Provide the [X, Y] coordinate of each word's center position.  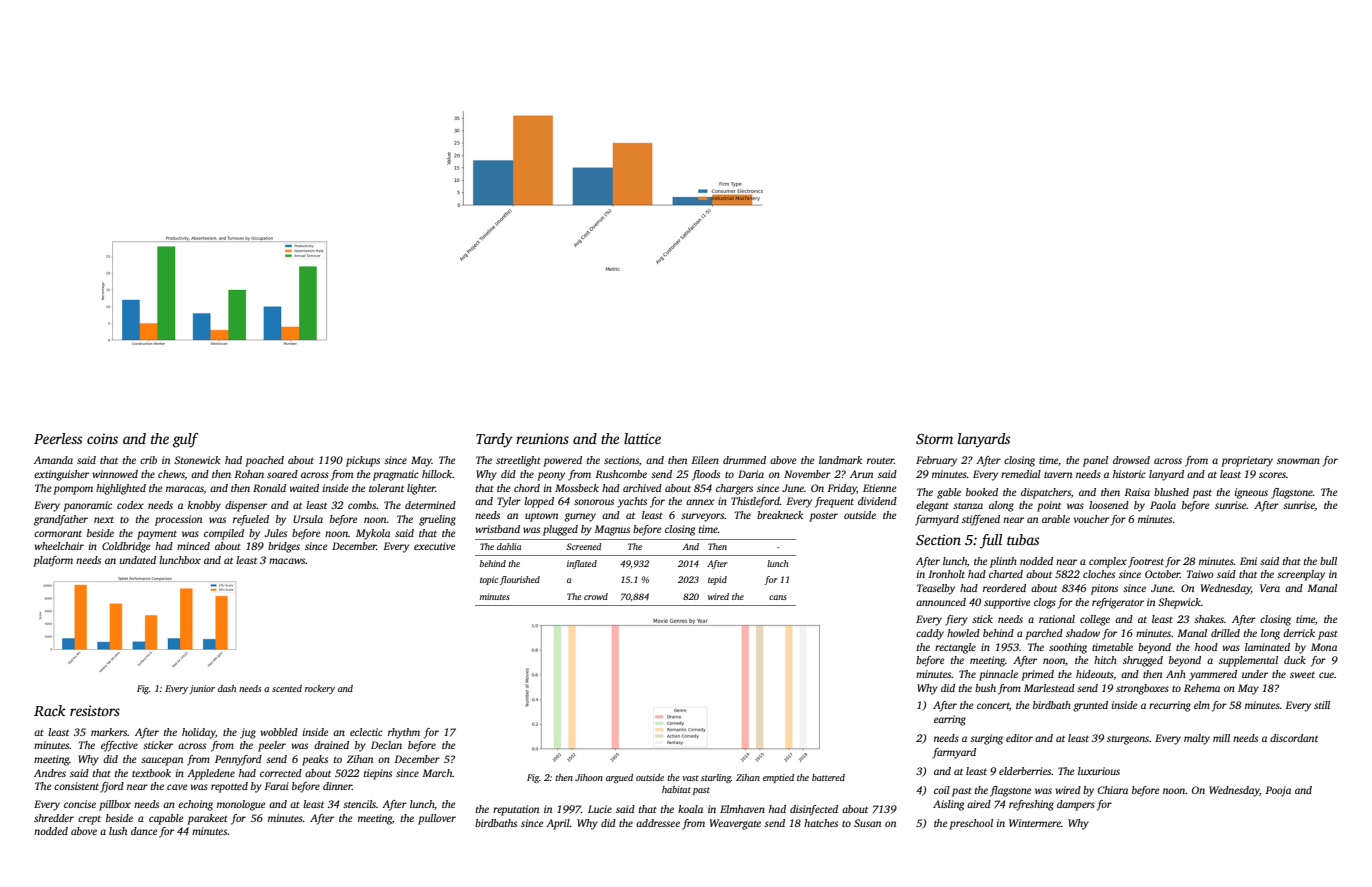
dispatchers [1046, 493]
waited [304, 488]
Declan [386, 745]
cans [778, 597]
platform [53, 561]
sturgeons [1128, 740]
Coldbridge [126, 547]
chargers [734, 489]
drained [331, 745]
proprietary [1247, 461]
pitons [1104, 589]
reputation [516, 810]
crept [89, 820]
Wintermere [1035, 823]
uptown [541, 517]
